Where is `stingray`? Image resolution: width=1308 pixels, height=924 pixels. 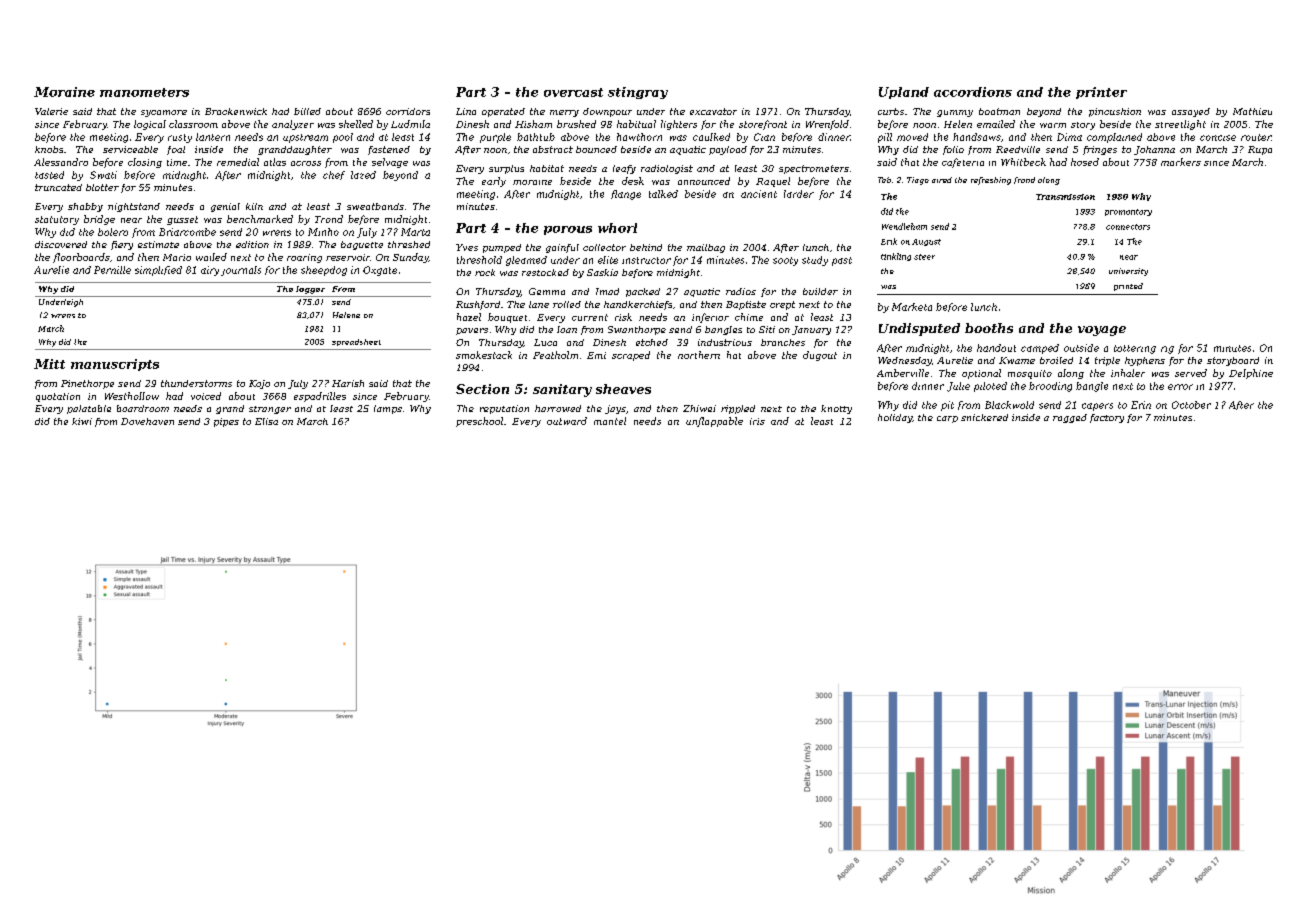
stingray is located at coordinates (638, 93).
